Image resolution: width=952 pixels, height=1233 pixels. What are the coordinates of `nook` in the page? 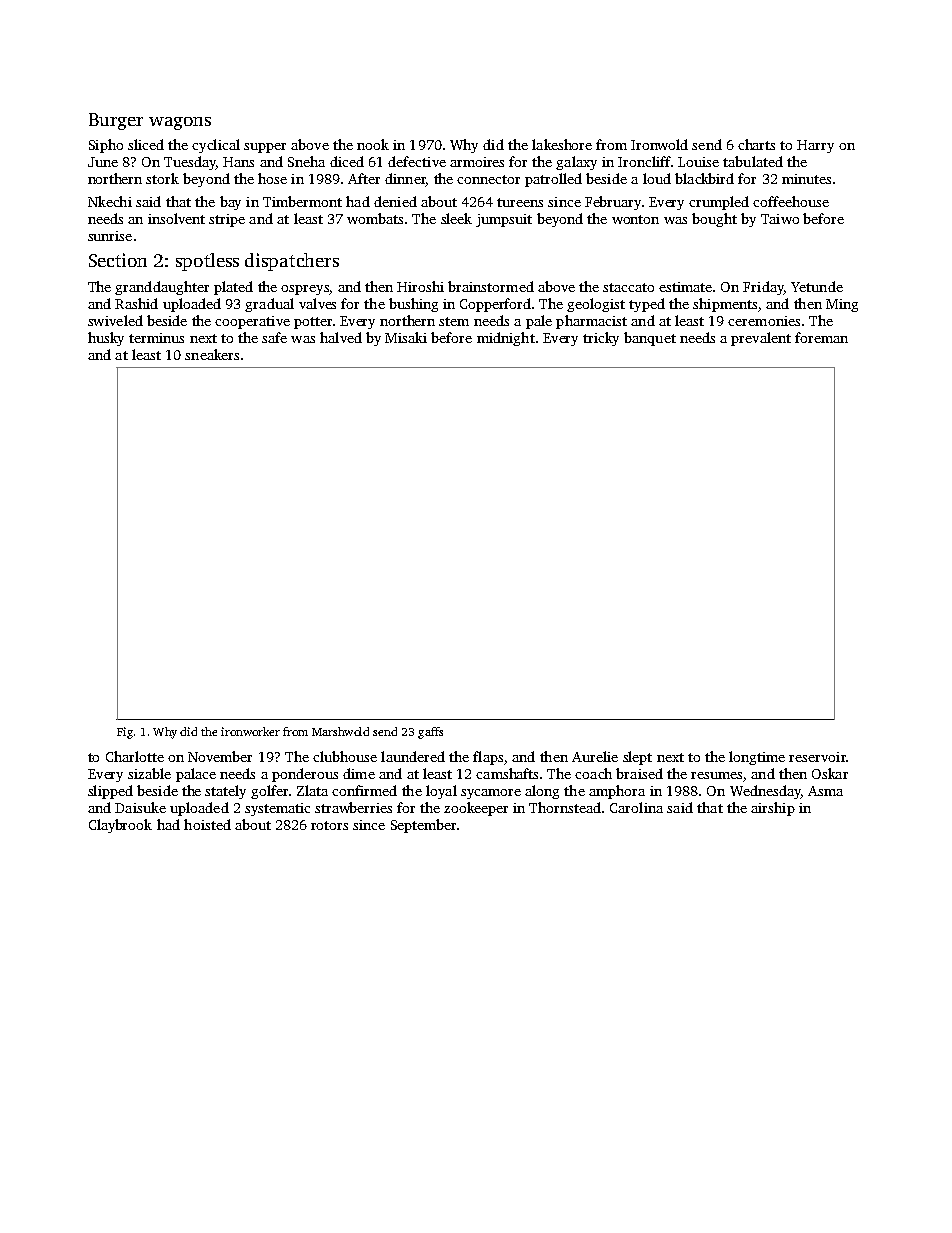 It's located at (373, 144).
